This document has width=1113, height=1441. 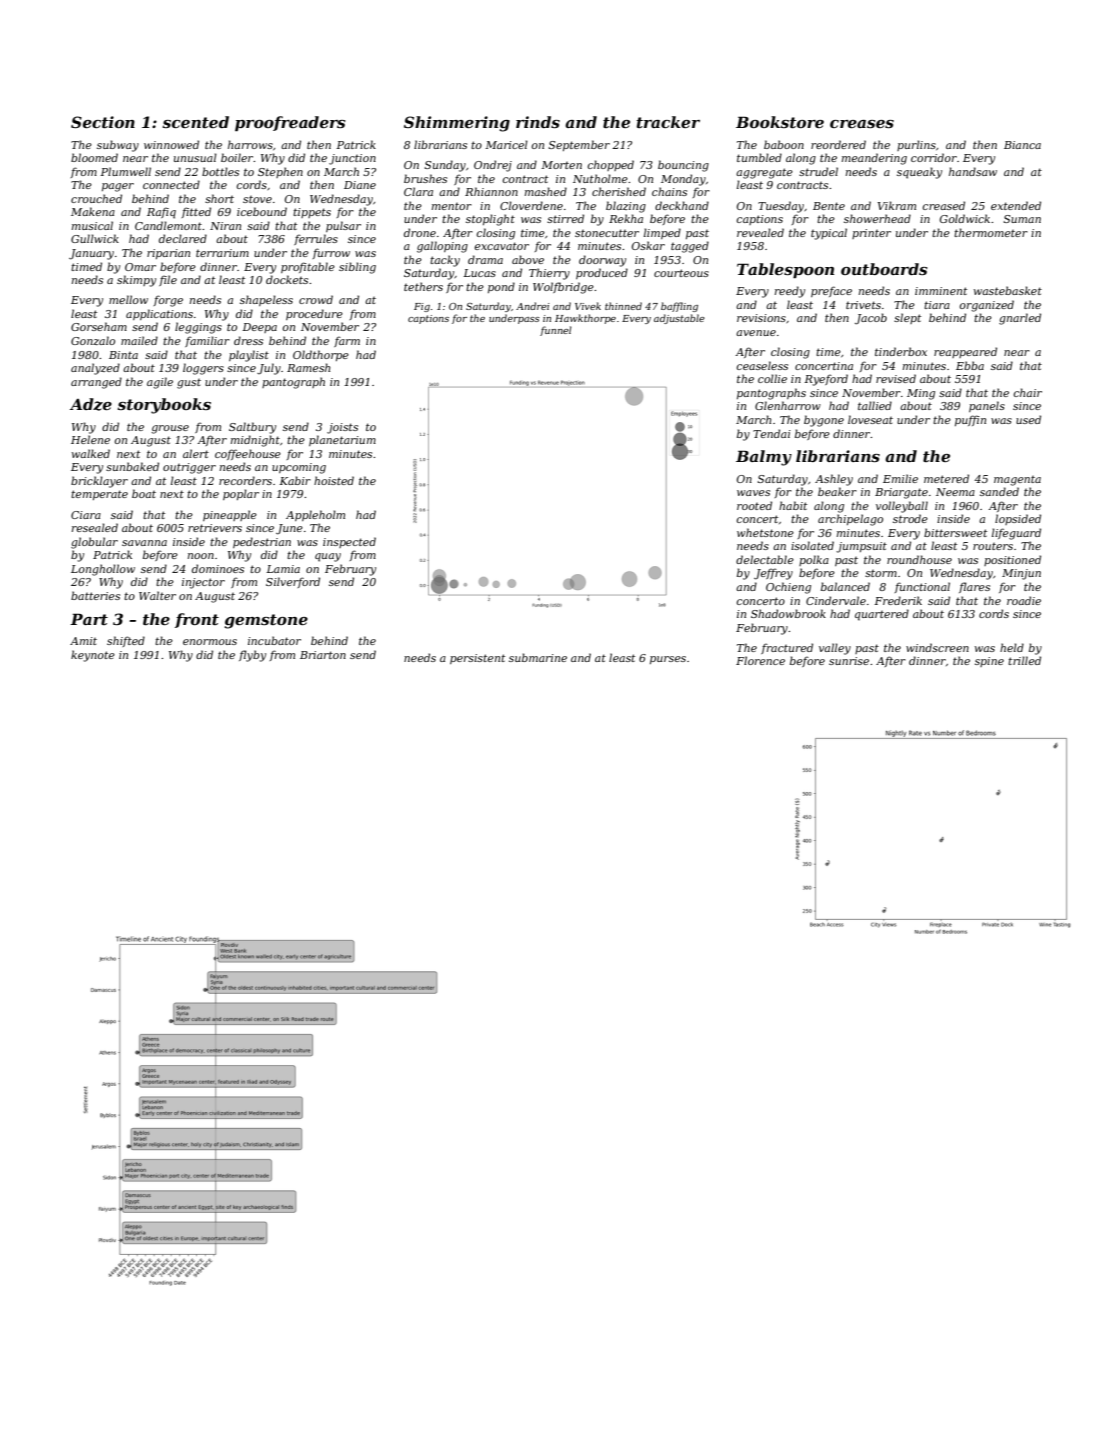 What do you see at coordinates (884, 269) in the document?
I see `outboards` at bounding box center [884, 269].
